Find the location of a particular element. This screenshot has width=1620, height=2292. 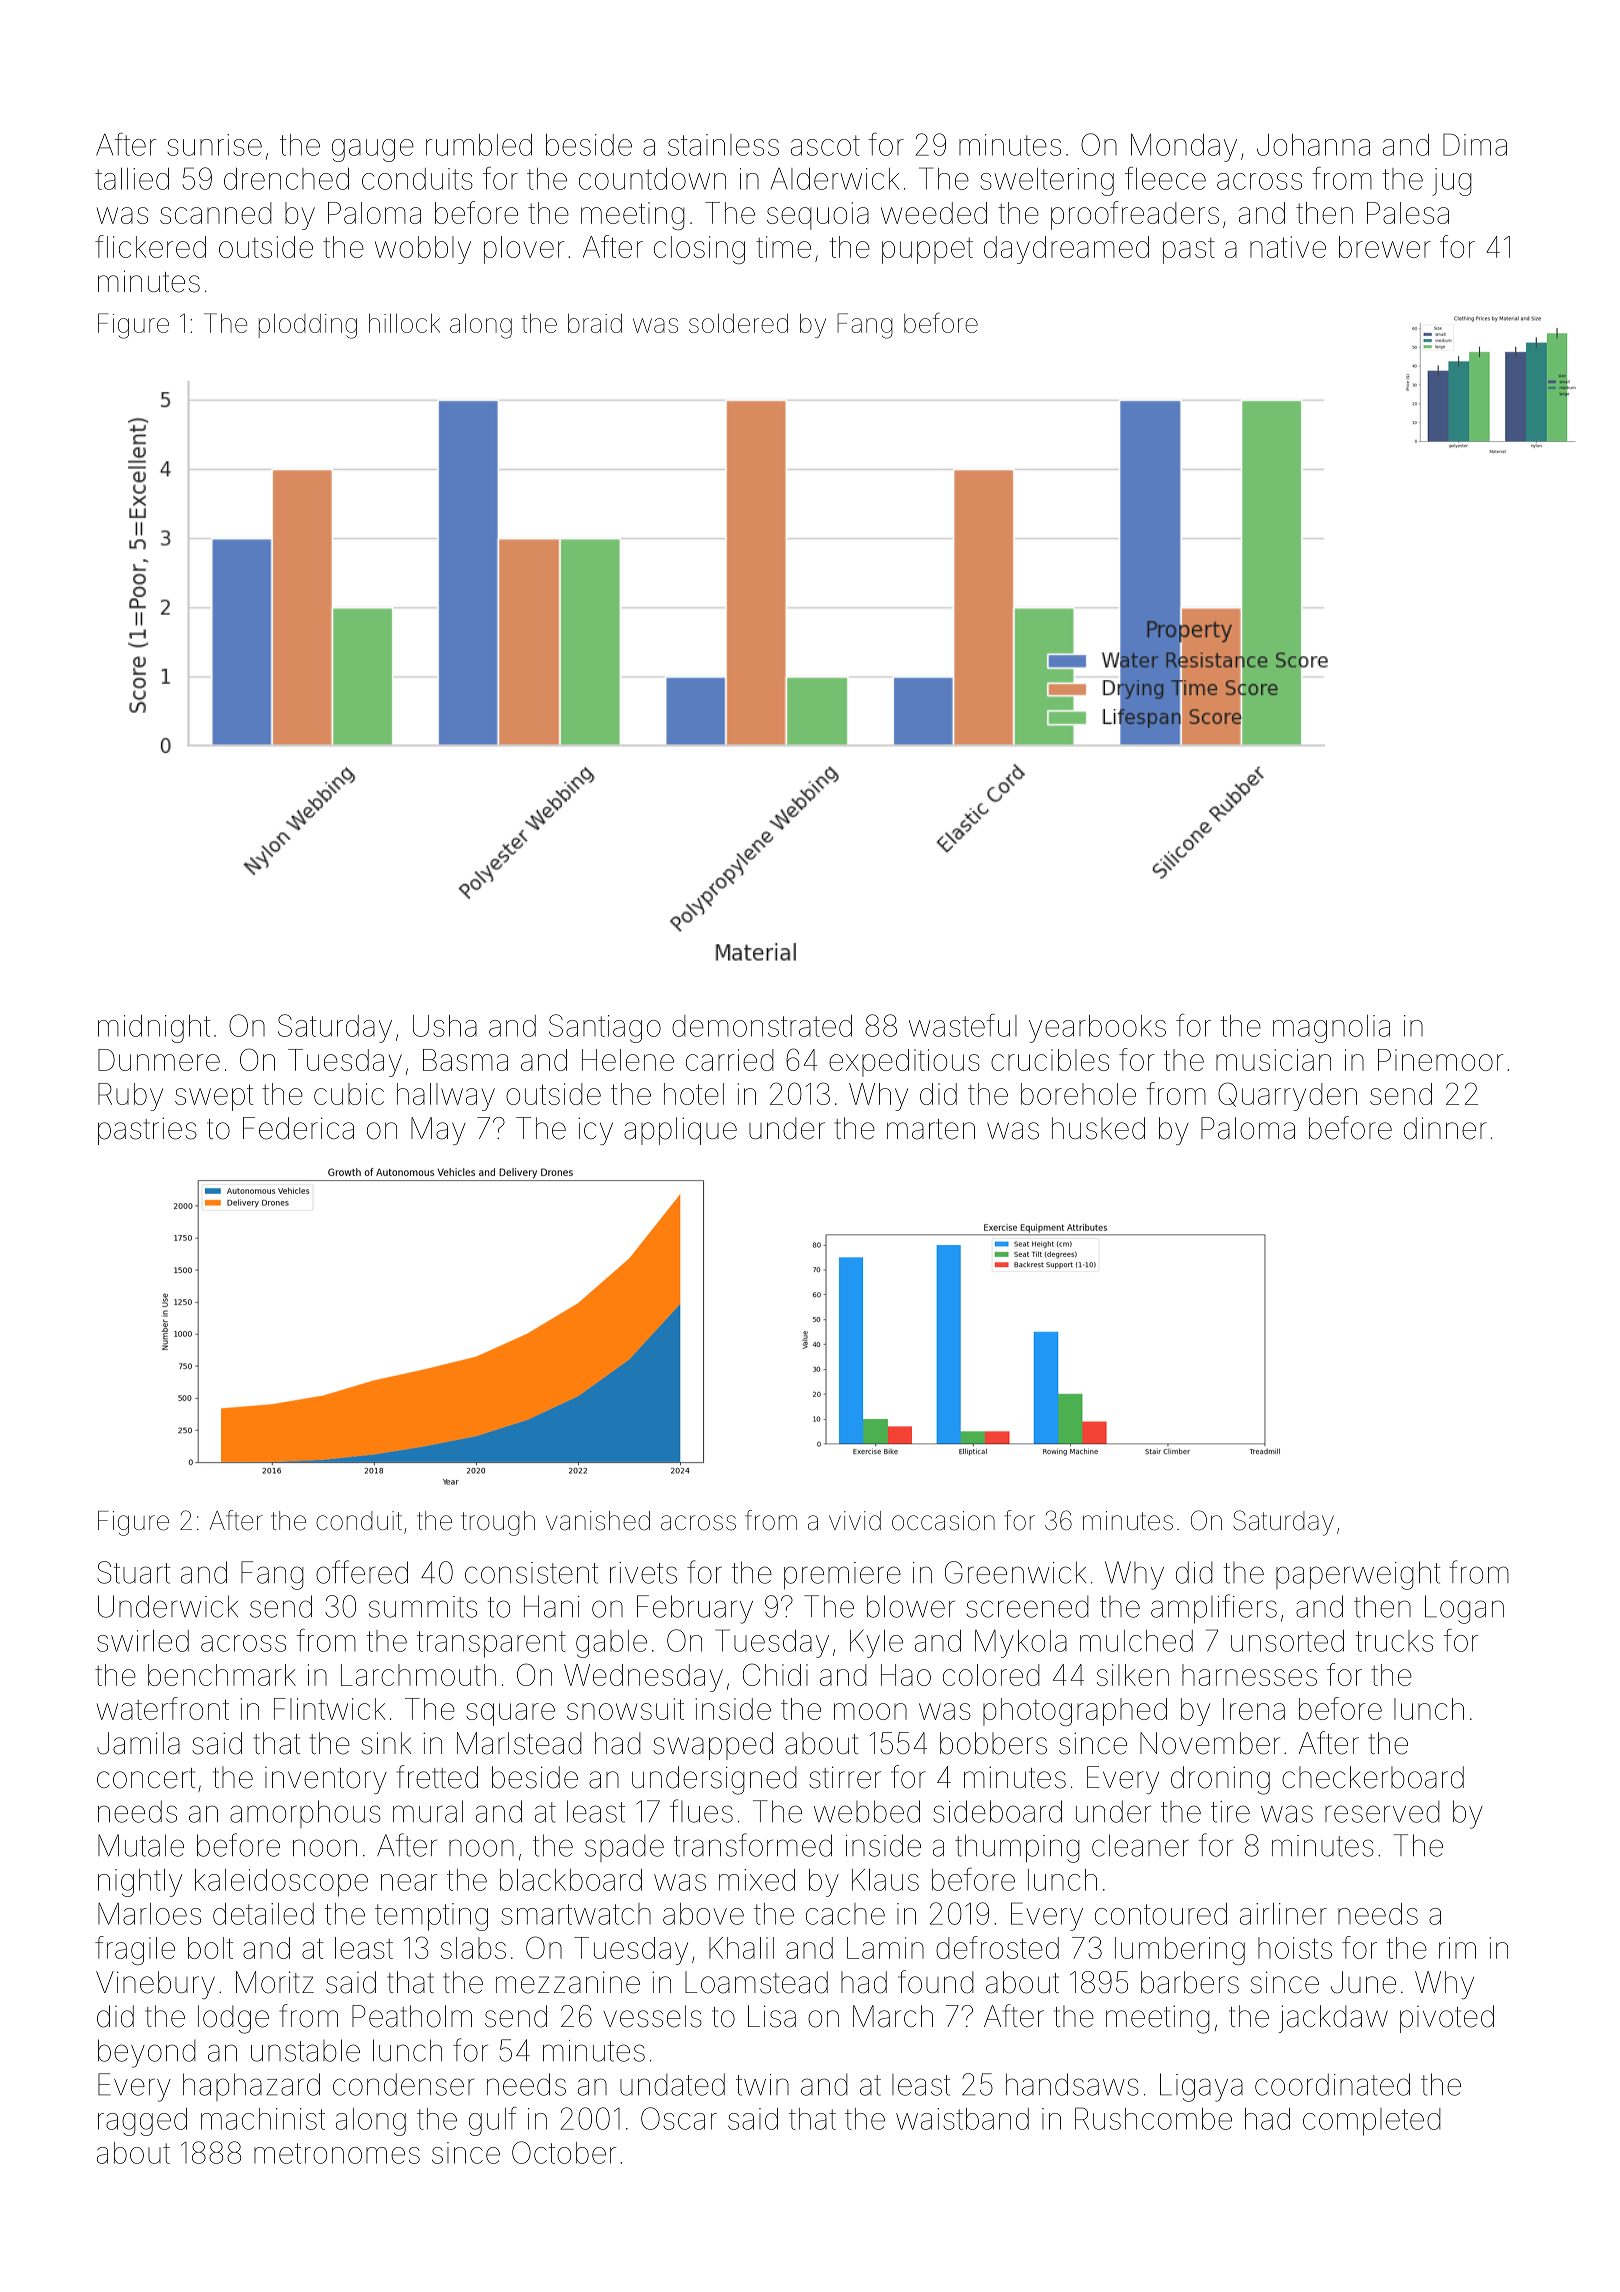

inventory is located at coordinates (326, 1780).
